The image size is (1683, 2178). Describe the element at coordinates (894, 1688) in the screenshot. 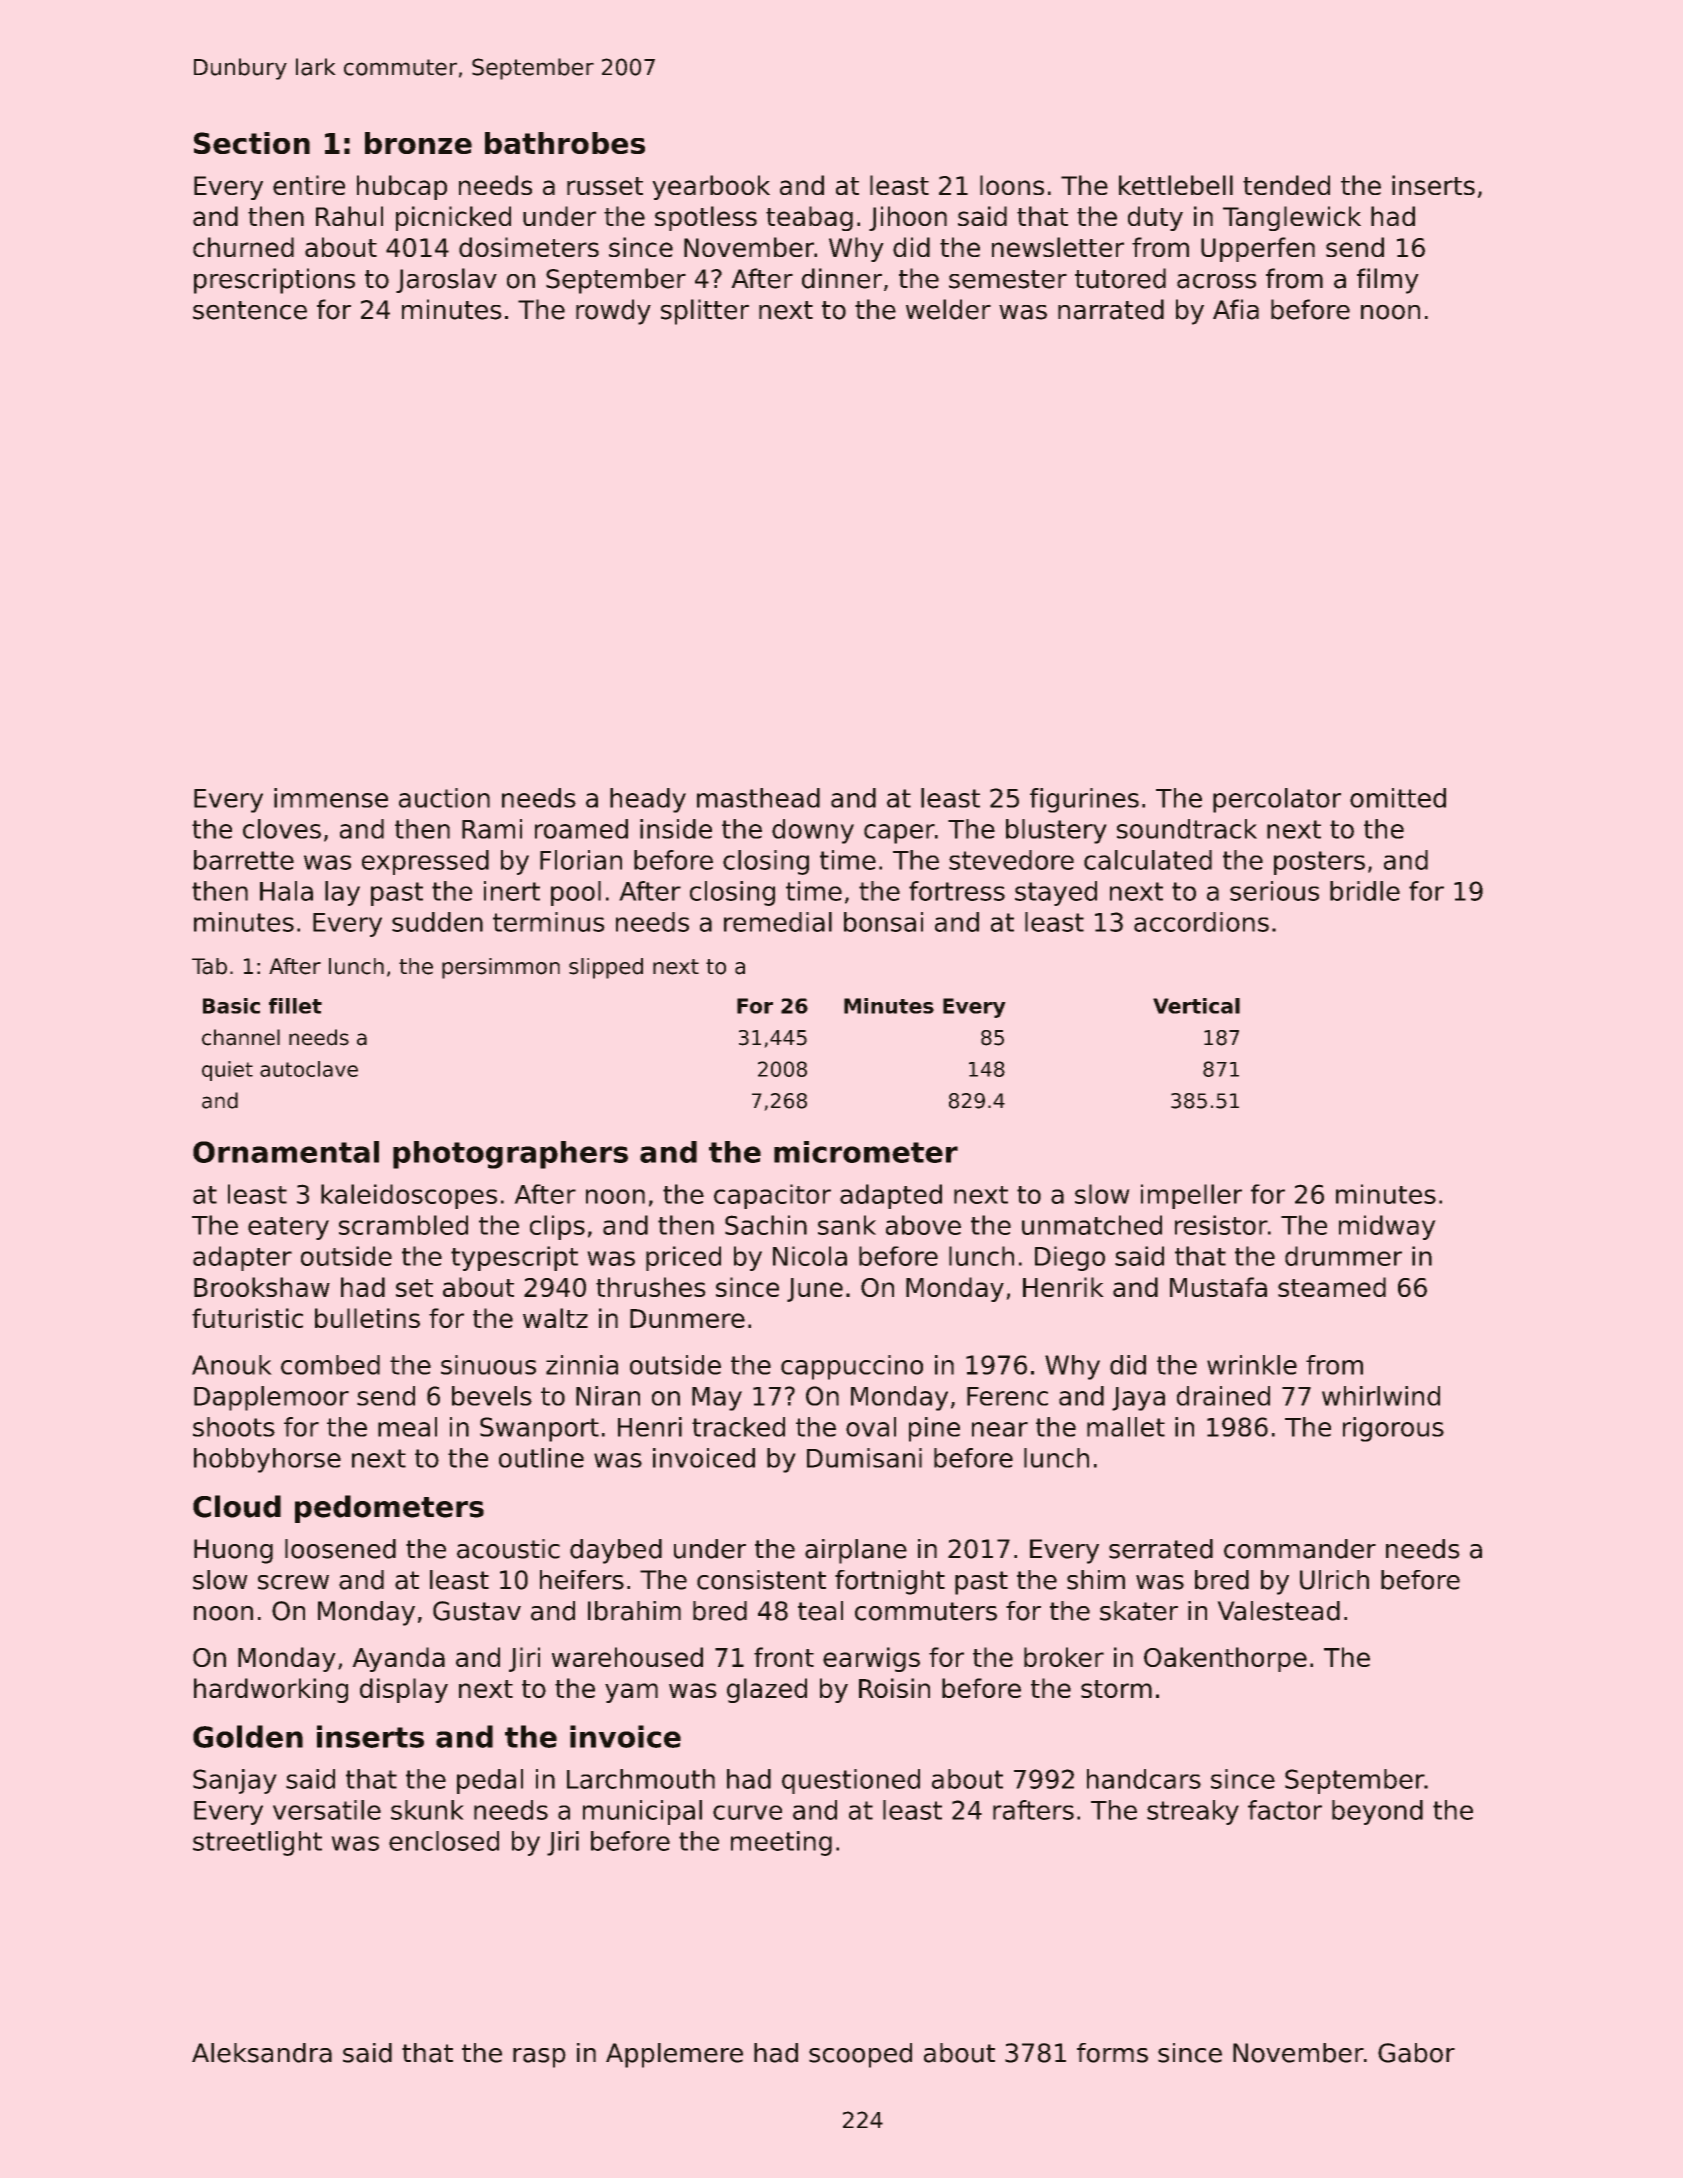

I see `Roisin` at that location.
